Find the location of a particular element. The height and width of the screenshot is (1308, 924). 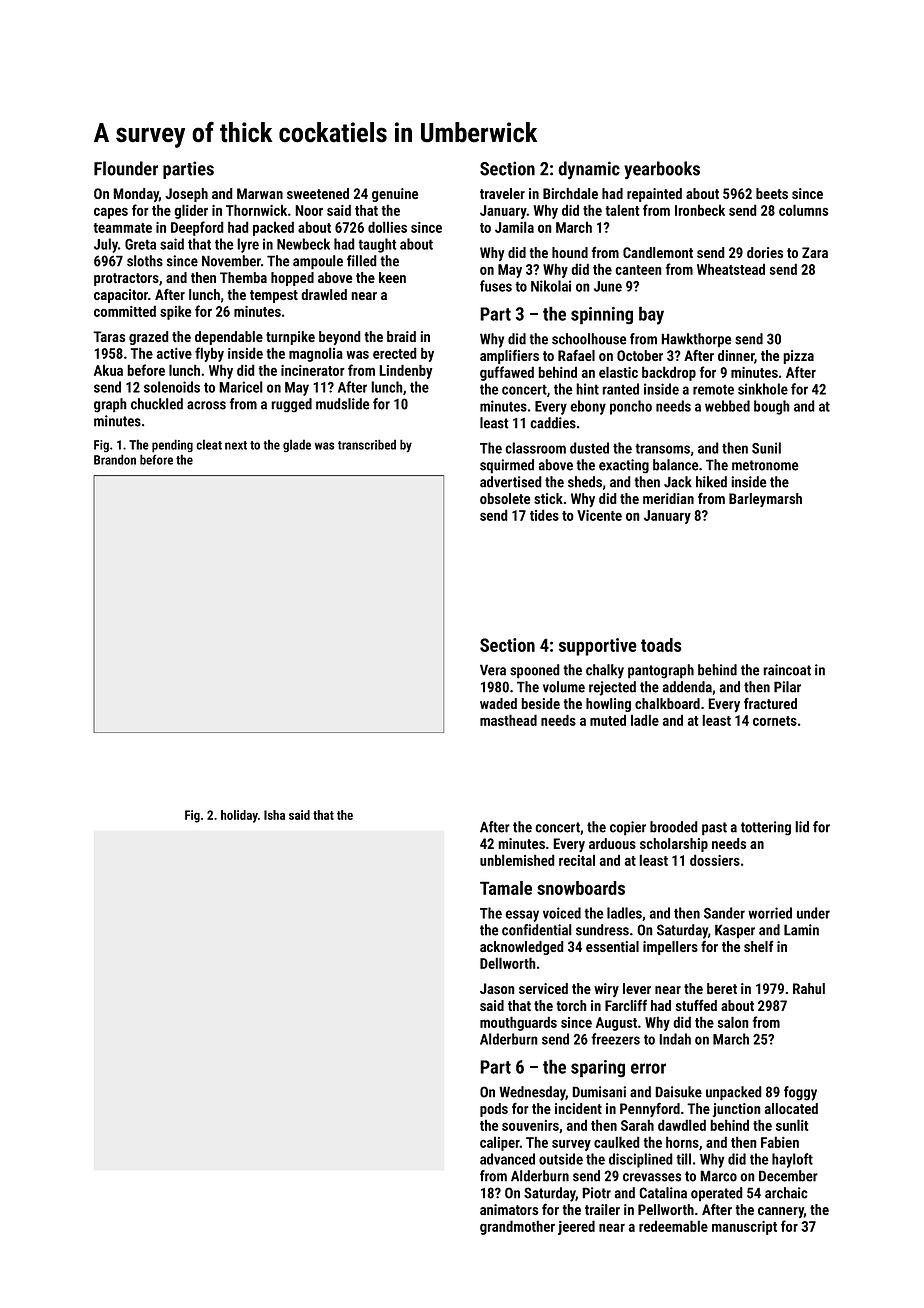

Isha is located at coordinates (274, 815).
